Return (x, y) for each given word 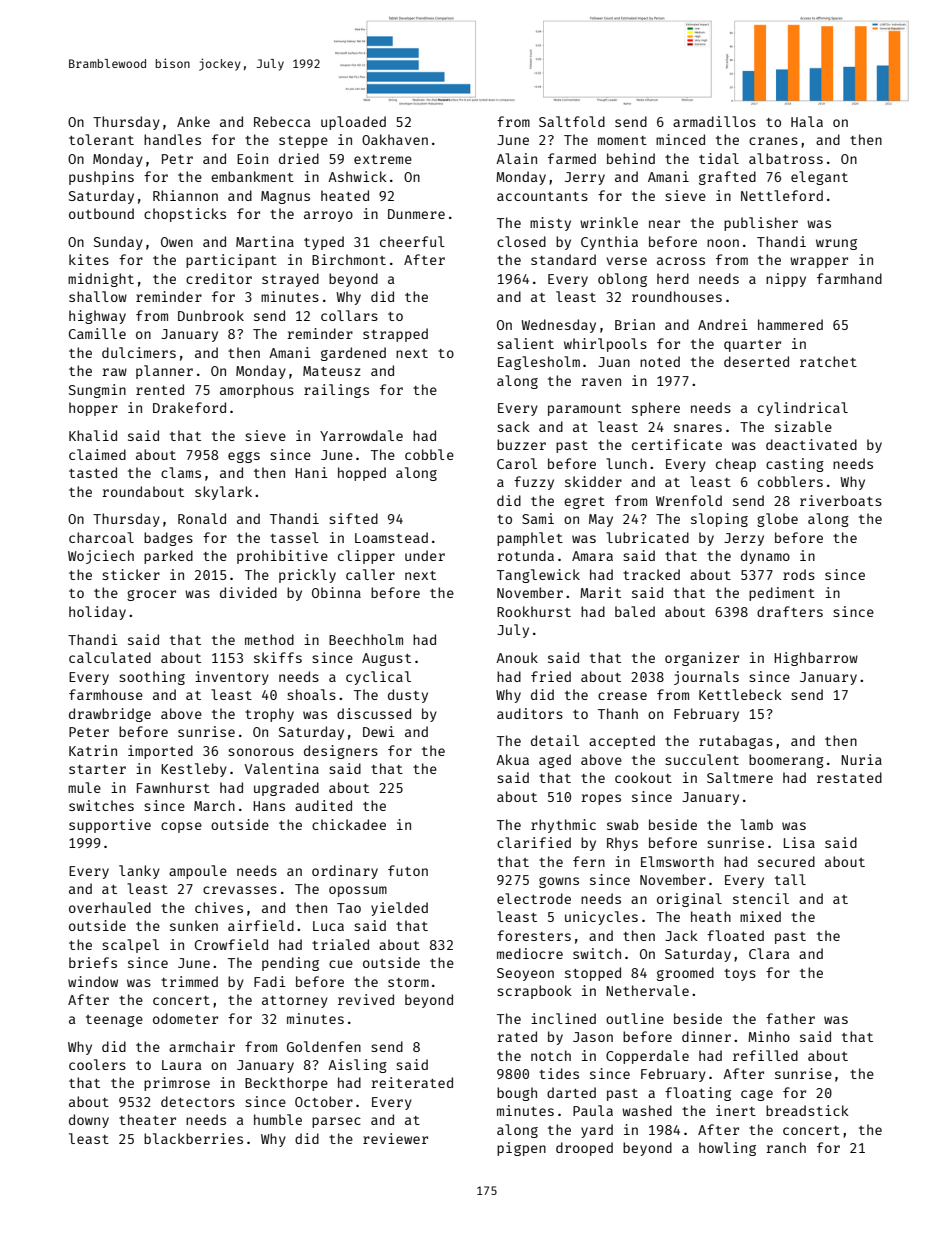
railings (336, 391)
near (664, 224)
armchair (202, 1046)
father (790, 1018)
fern (589, 861)
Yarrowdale (361, 435)
